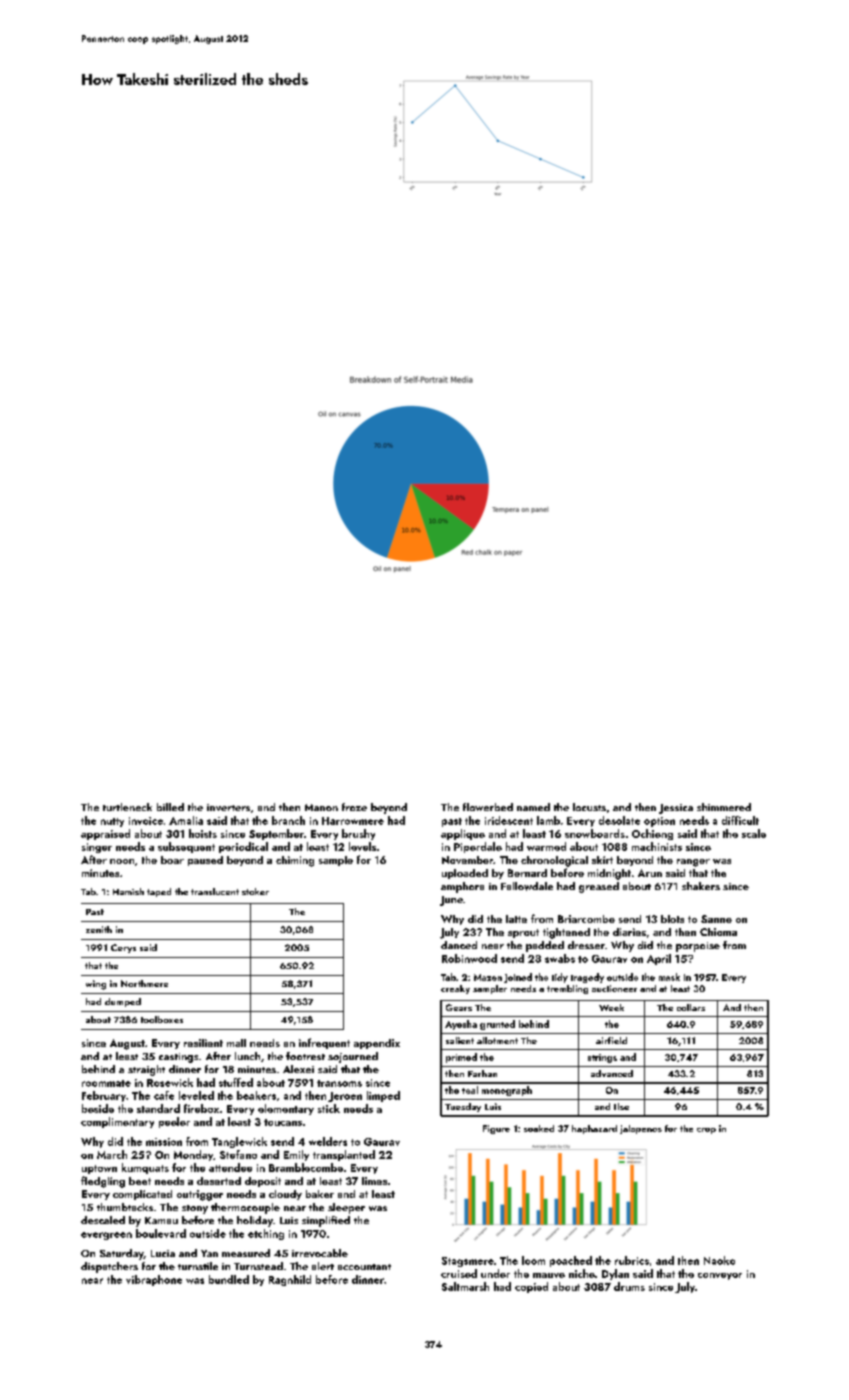 The width and height of the page is (849, 1400). Describe the element at coordinates (170, 807) in the page. I see `billed` at that location.
